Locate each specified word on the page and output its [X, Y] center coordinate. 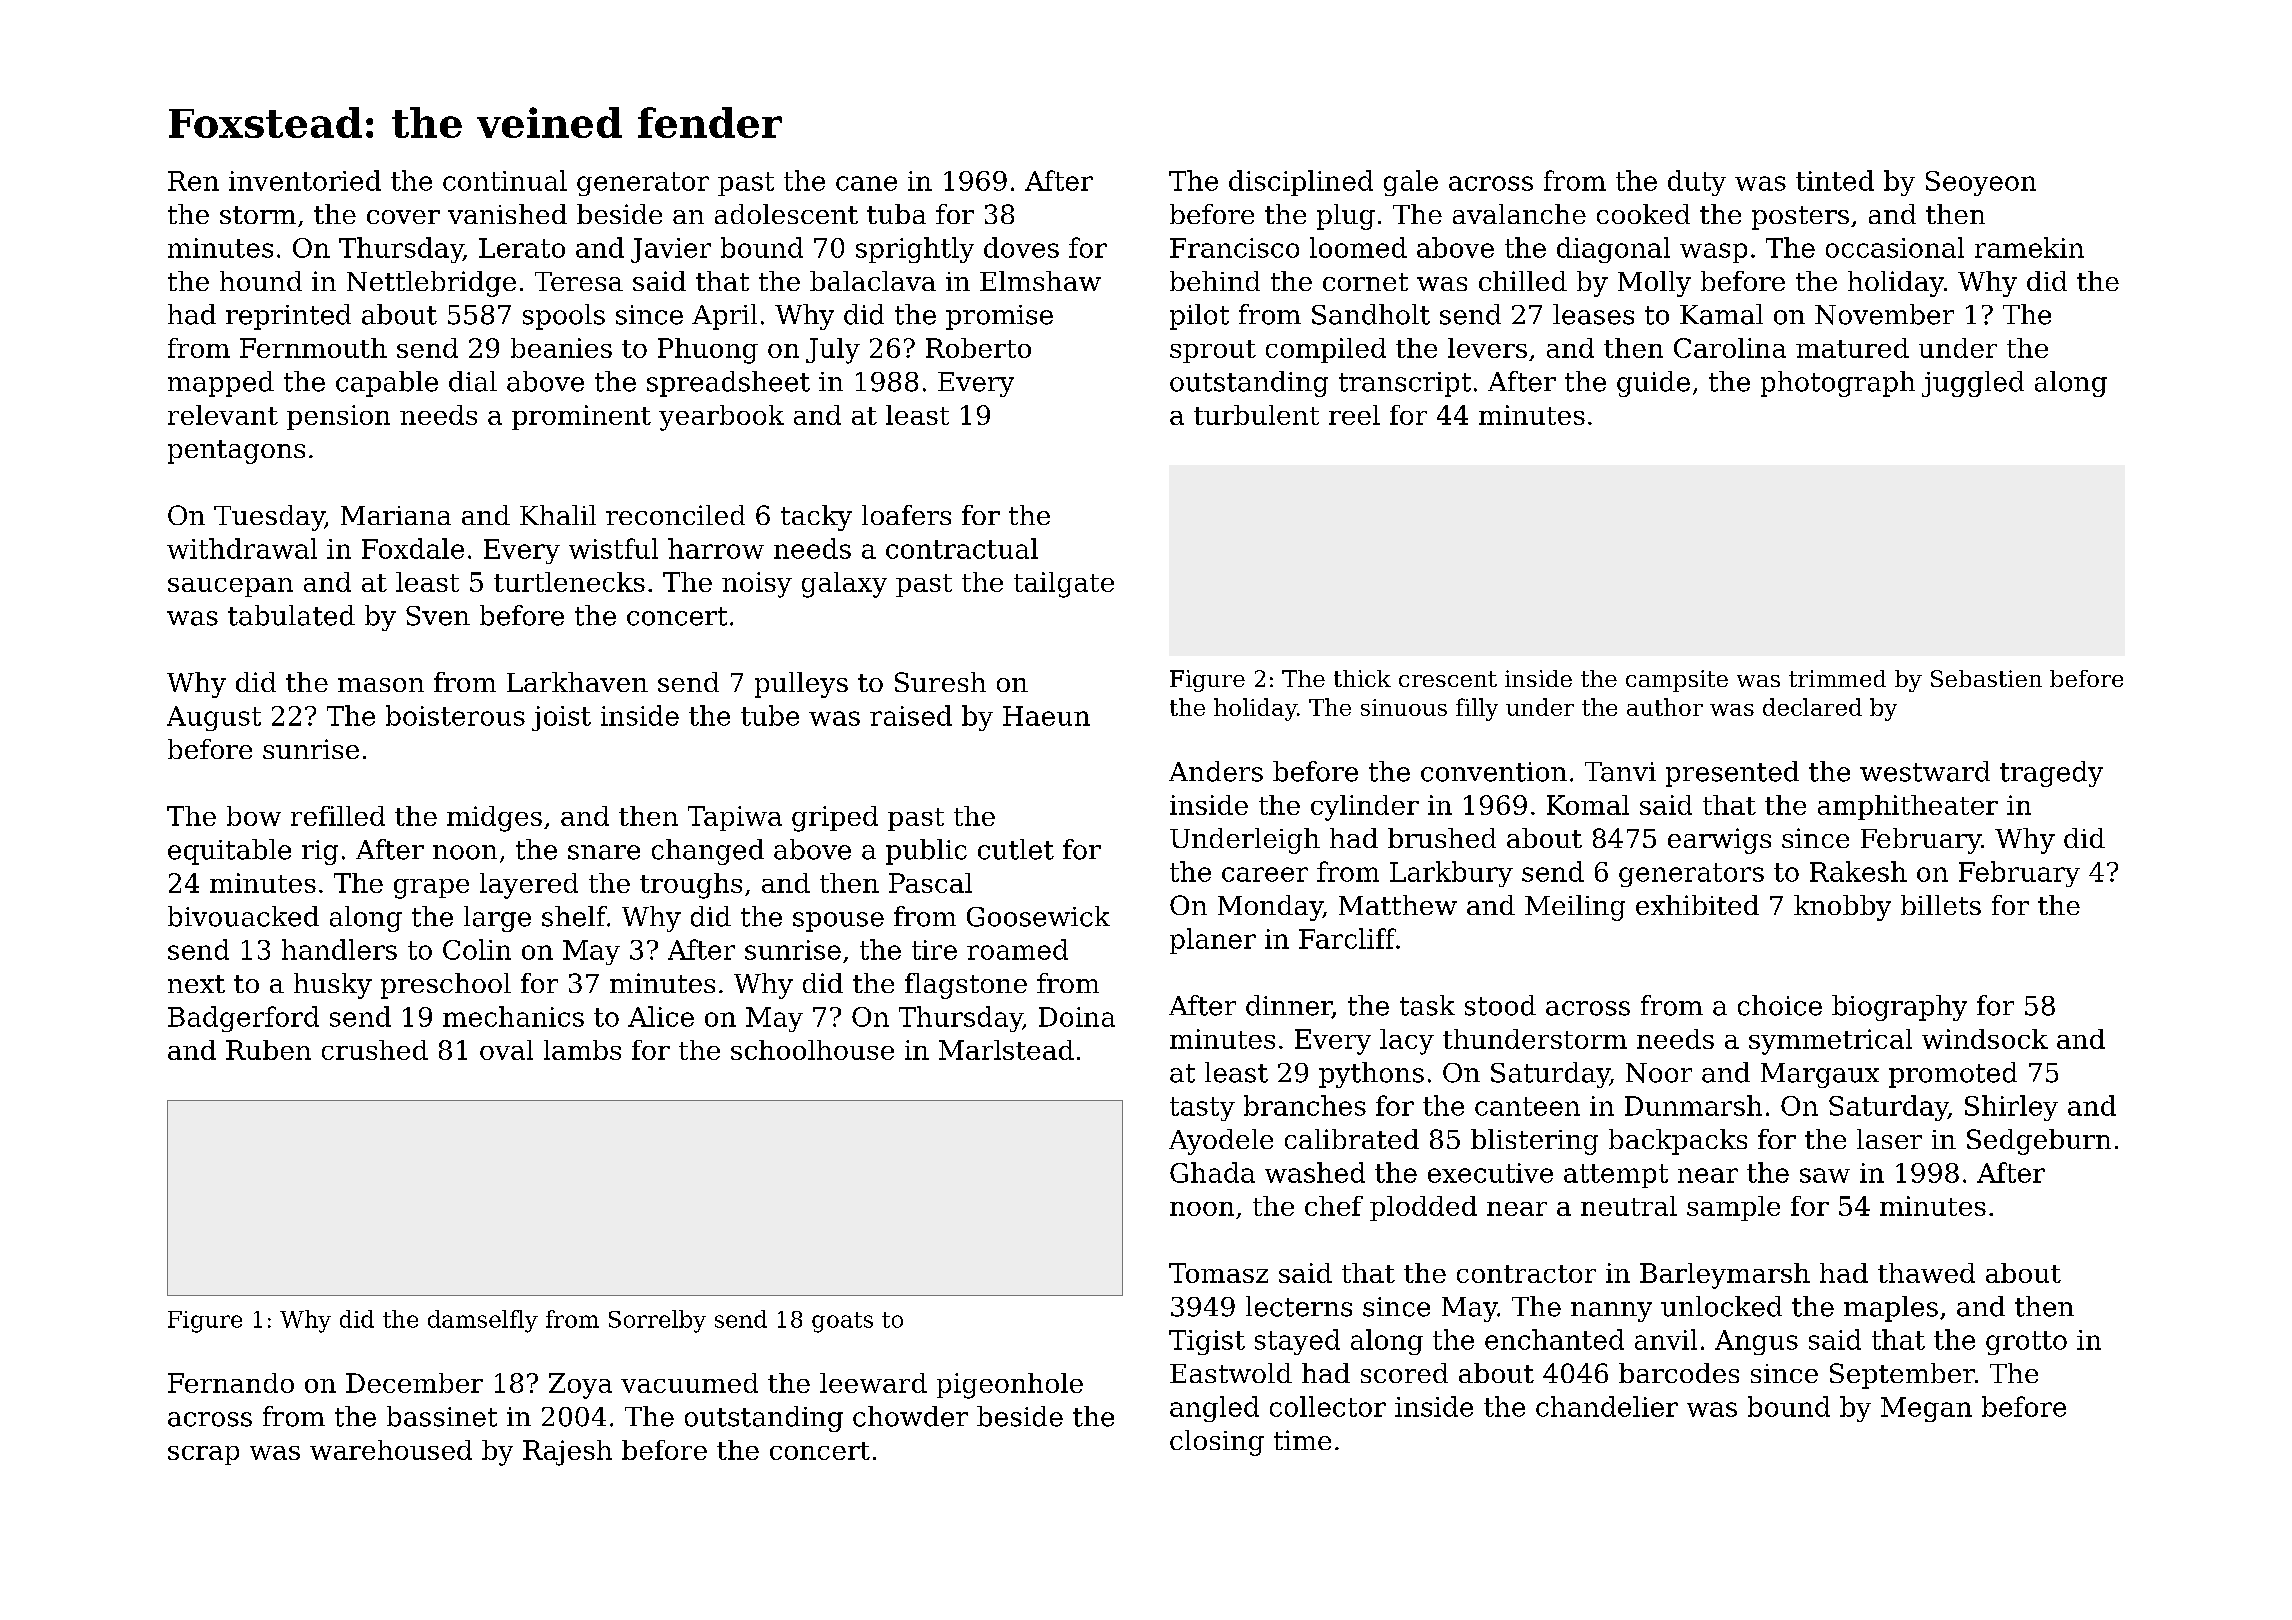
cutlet [1016, 849]
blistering [1534, 1142]
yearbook [721, 418]
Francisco [1234, 248]
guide [1653, 384]
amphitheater [1908, 807]
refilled [338, 816]
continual [505, 180]
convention [1494, 772]
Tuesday [269, 518]
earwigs [1719, 841]
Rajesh [567, 1453]
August [214, 718]
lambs [582, 1050]
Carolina [1730, 348]
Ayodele [1221, 1142]
